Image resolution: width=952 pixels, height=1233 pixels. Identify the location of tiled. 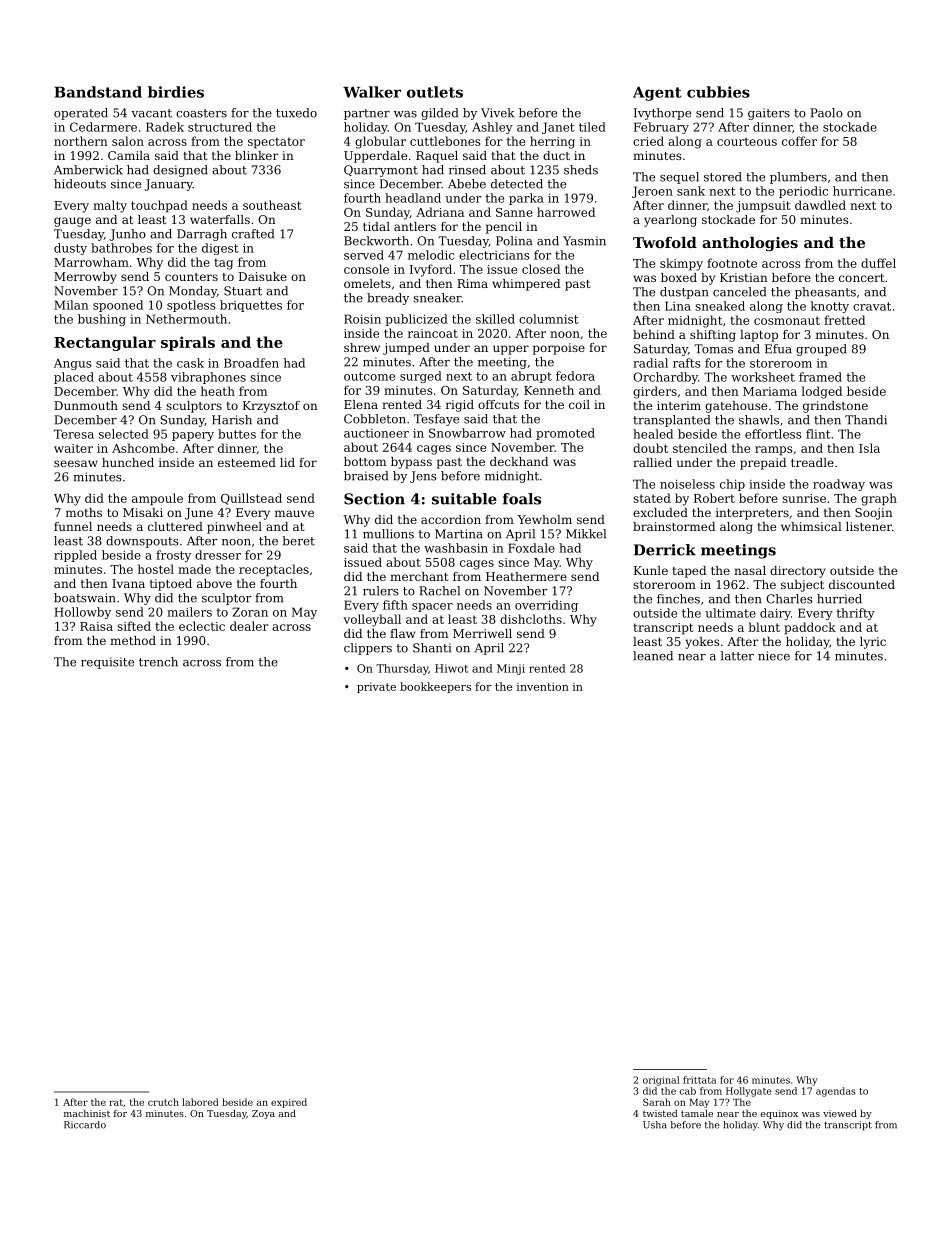
(592, 127).
